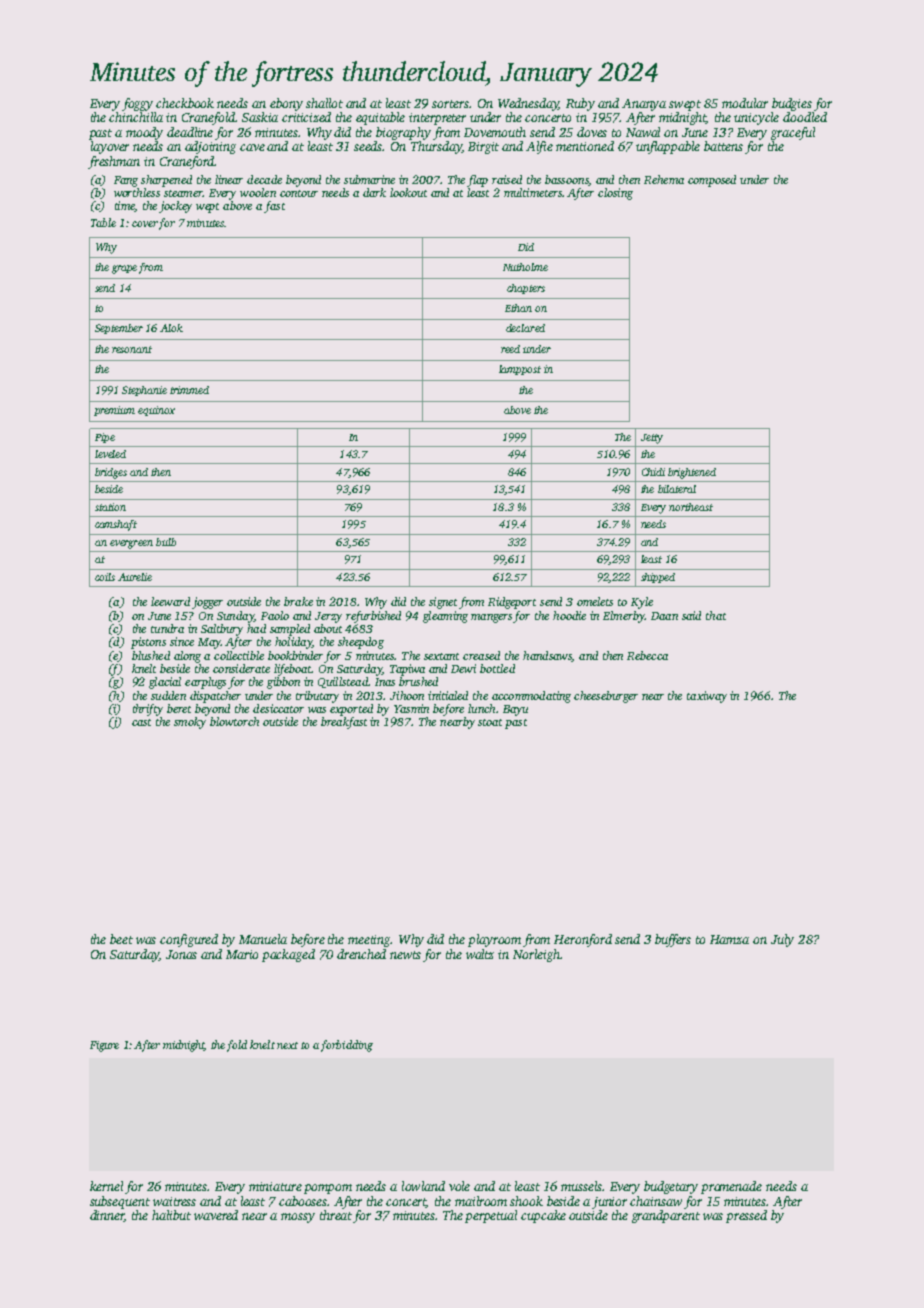 This screenshot has width=924, height=1308. I want to click on cast, so click(141, 722).
